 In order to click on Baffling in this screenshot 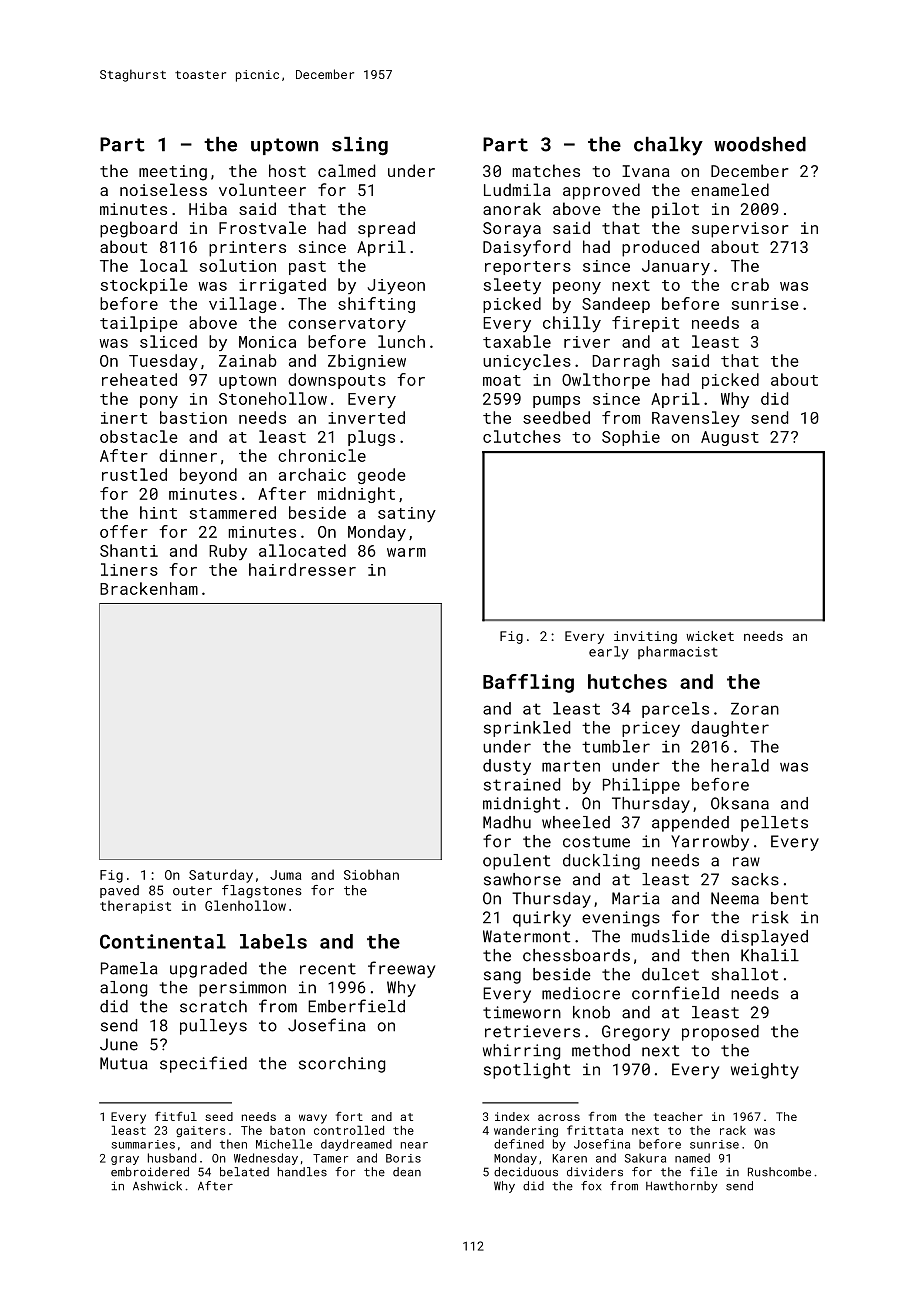, I will do `click(528, 683)`.
